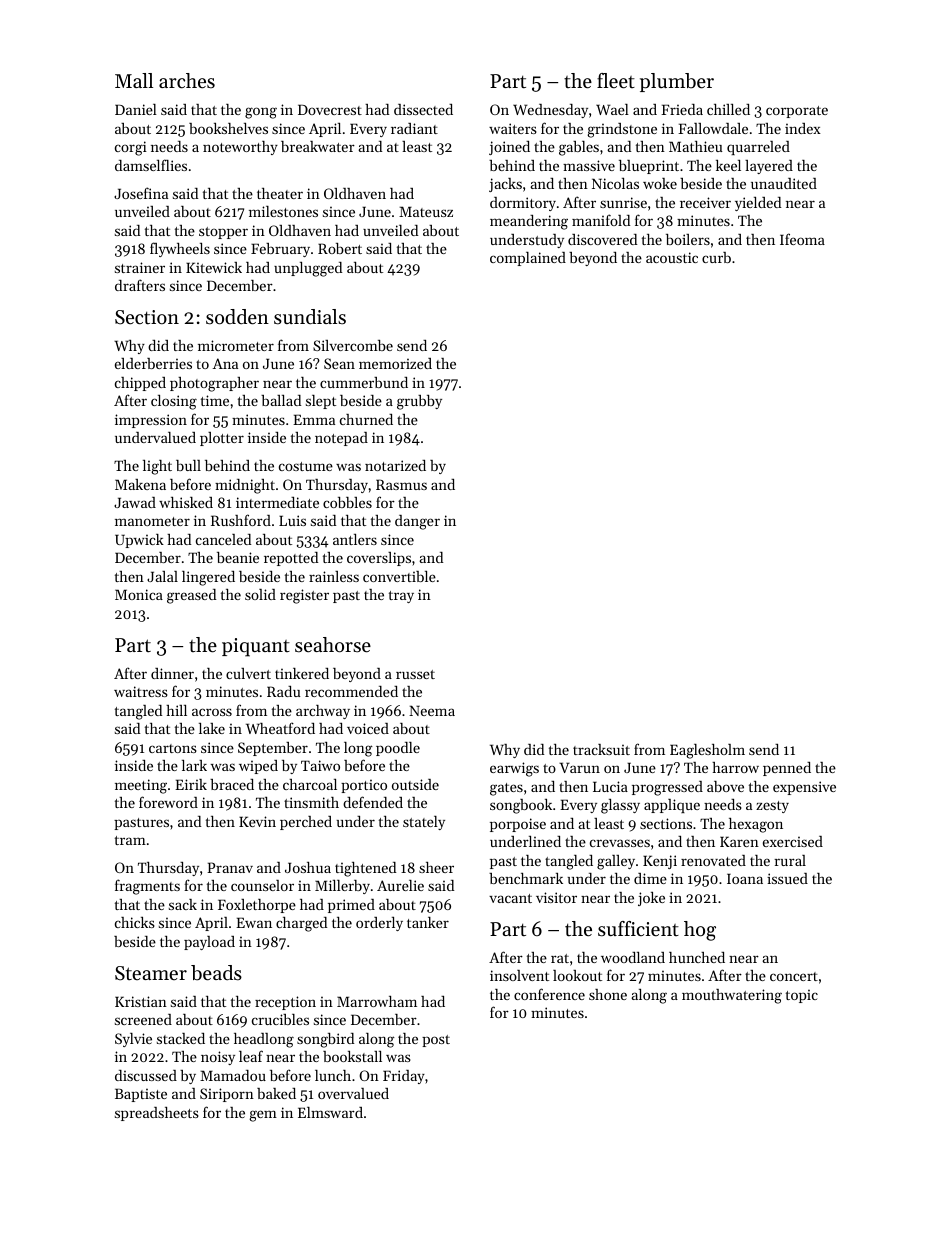 The width and height of the screenshot is (952, 1233). I want to click on waiters, so click(513, 128).
